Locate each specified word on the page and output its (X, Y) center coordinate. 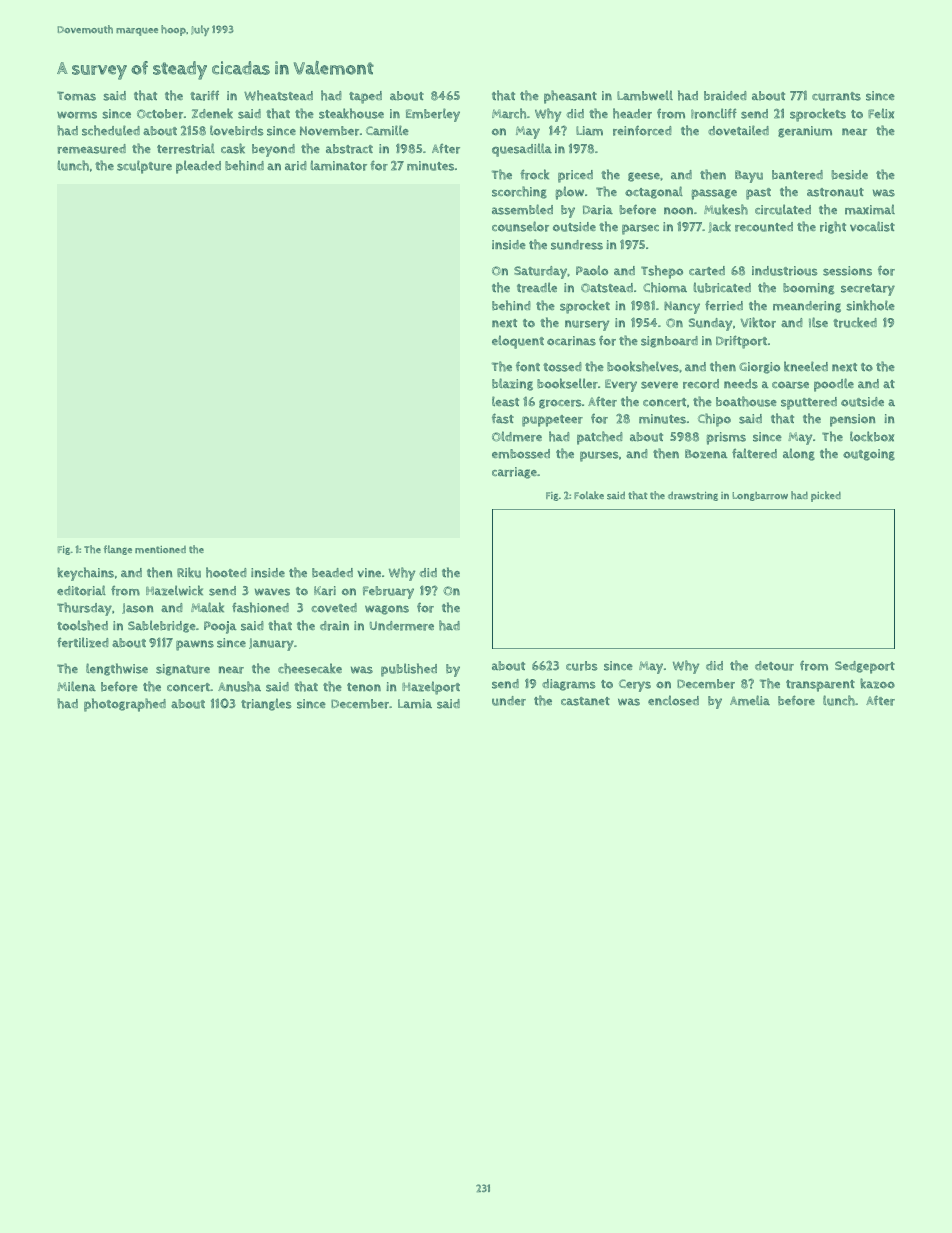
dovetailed (738, 130)
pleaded (198, 167)
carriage (514, 473)
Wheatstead (278, 95)
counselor (520, 226)
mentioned (160, 549)
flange (118, 550)
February (388, 592)
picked (826, 496)
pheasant (570, 97)
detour (774, 666)
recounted (764, 227)
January (271, 644)
